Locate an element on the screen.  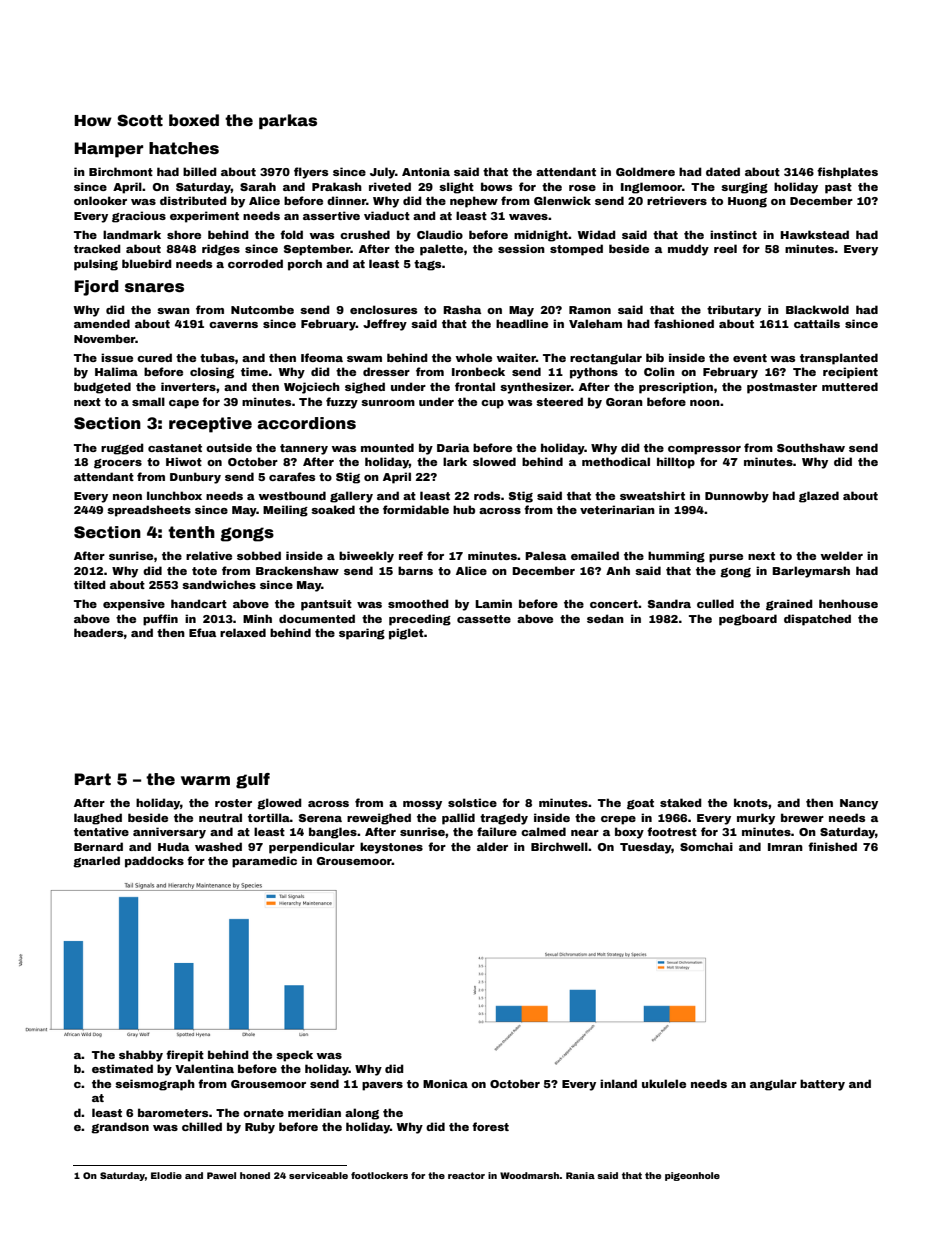
laughed is located at coordinates (98, 819).
